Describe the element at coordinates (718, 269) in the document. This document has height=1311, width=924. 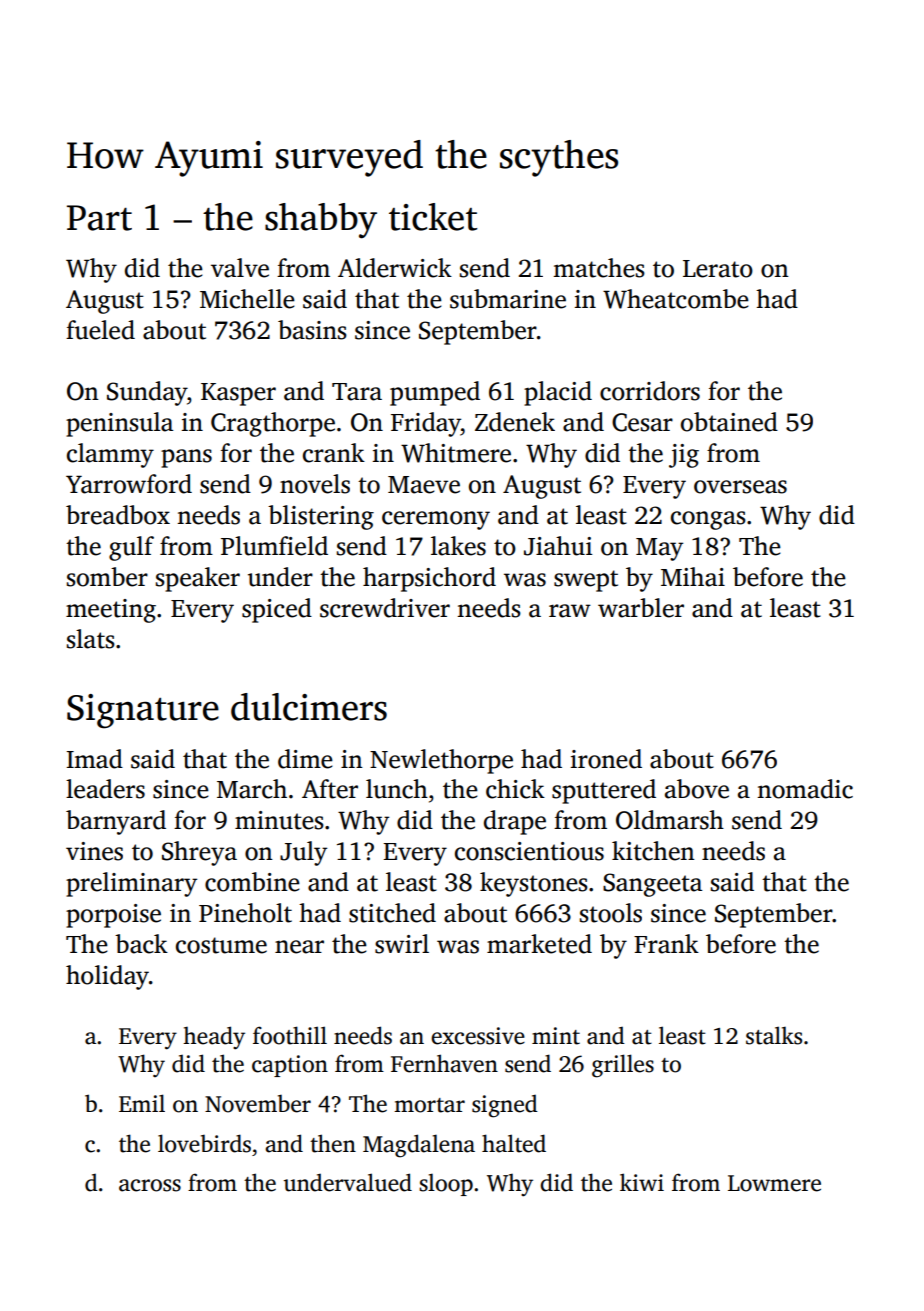
I see `Lerato` at that location.
